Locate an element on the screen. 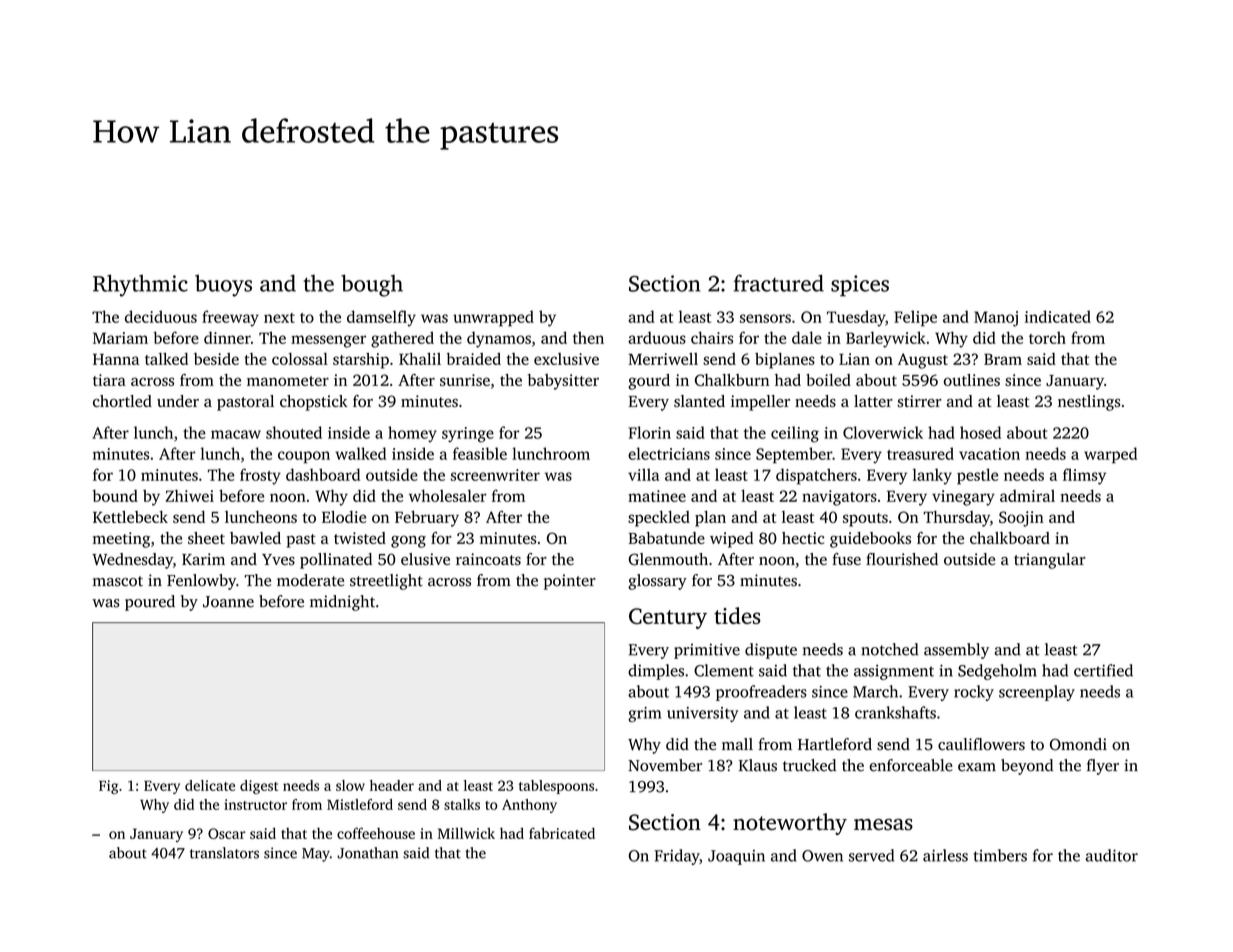 This screenshot has width=1233, height=952. flourished is located at coordinates (902, 559).
